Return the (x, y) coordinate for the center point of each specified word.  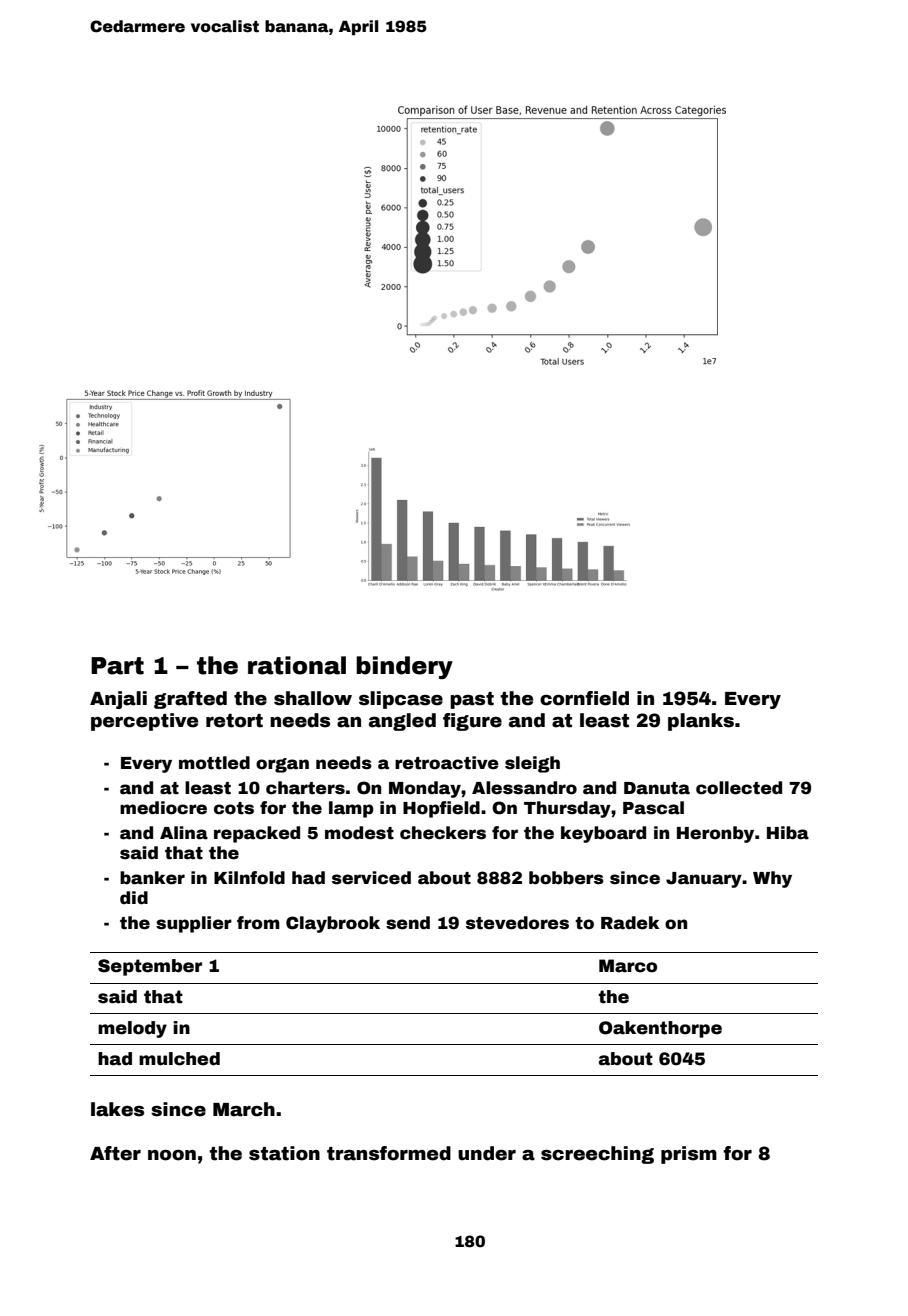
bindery (404, 667)
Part (117, 666)
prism (689, 1155)
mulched (179, 1059)
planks (701, 722)
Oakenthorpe (660, 1029)
